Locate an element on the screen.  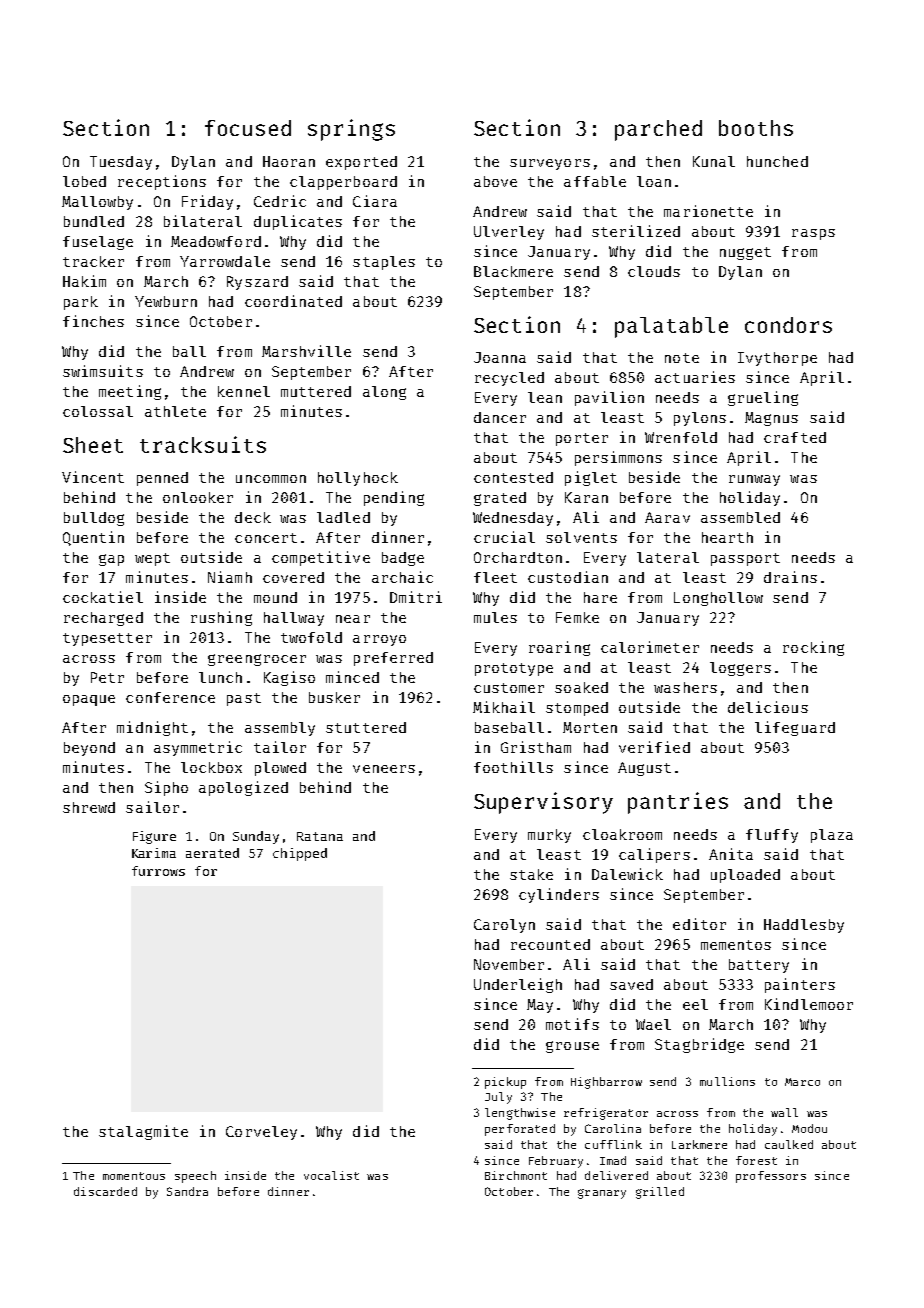
discarded is located at coordinates (105, 1191).
